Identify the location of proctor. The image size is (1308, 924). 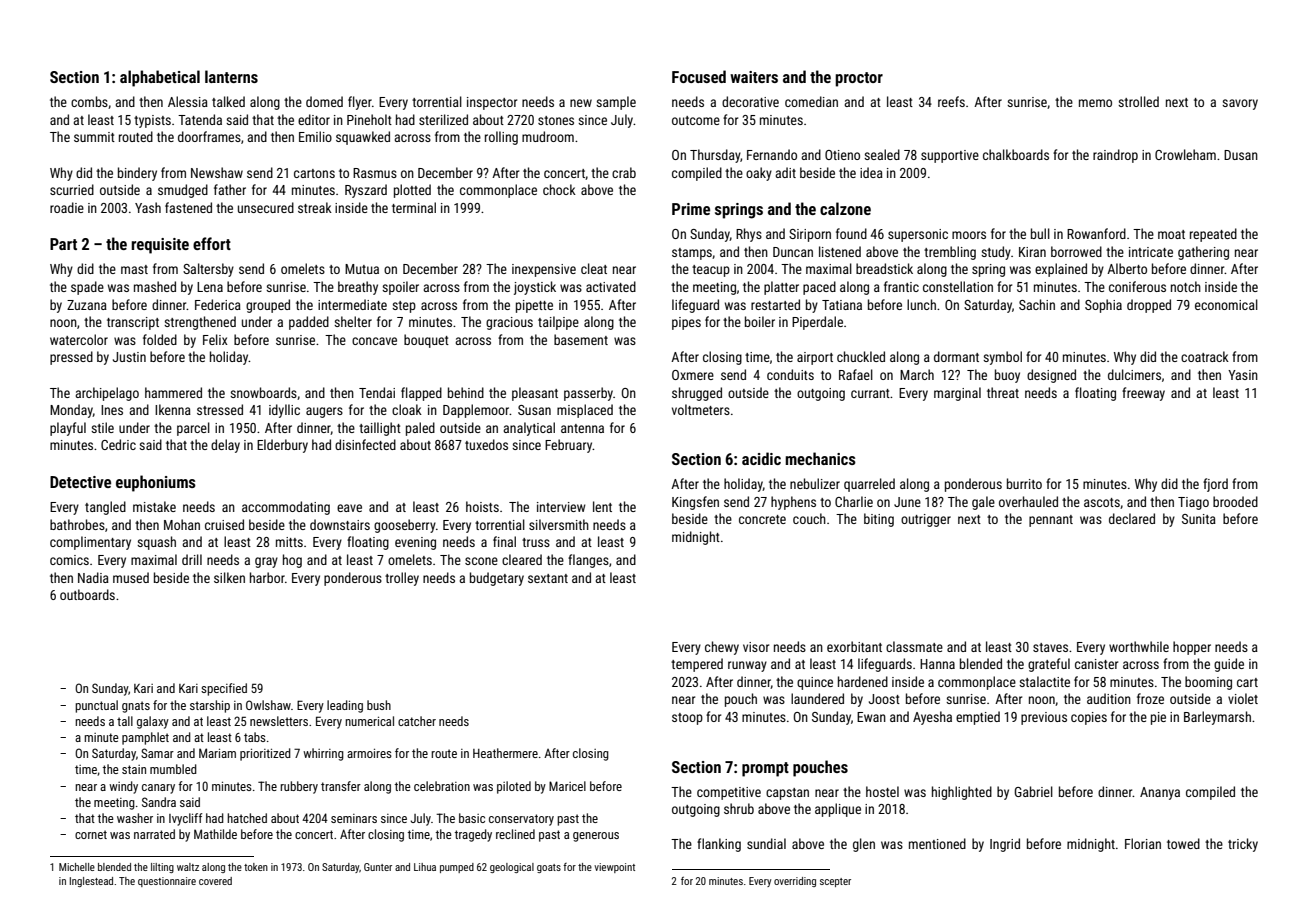
(859, 79).
